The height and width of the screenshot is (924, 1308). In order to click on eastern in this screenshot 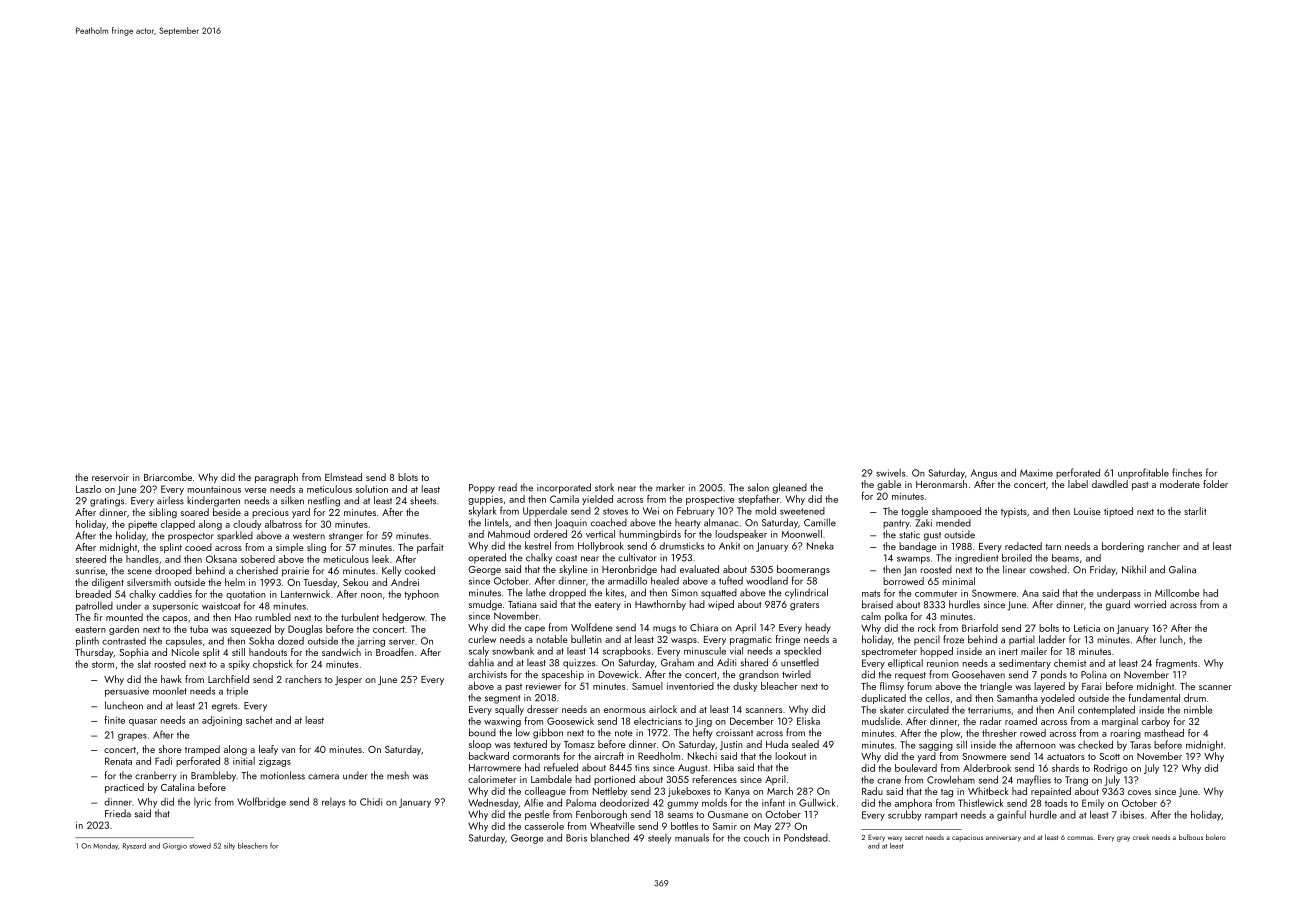, I will do `click(90, 629)`.
